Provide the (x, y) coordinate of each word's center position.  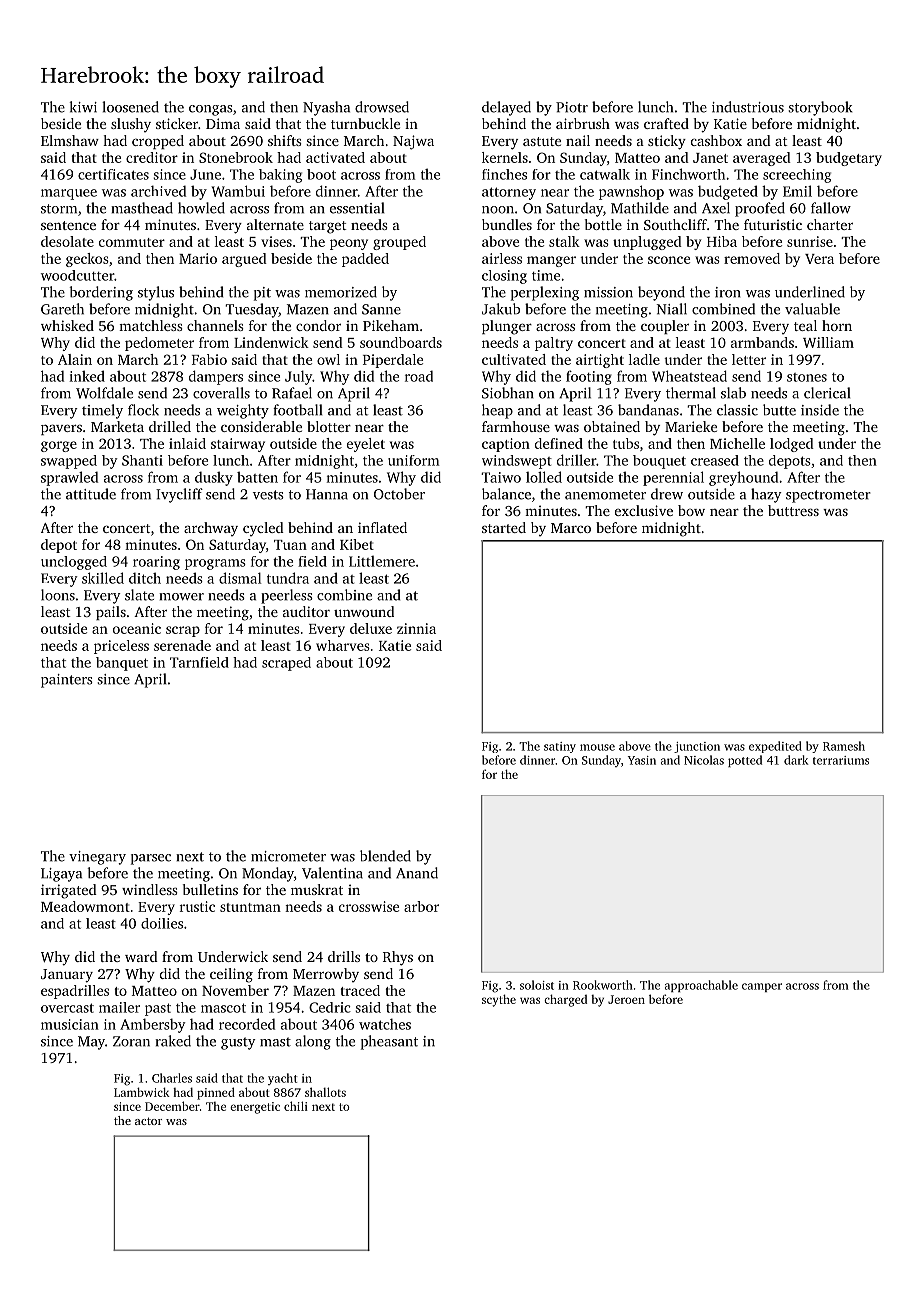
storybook (820, 108)
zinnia (416, 628)
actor (148, 1121)
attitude (91, 494)
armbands (762, 342)
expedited (775, 747)
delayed (506, 108)
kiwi (83, 107)
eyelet (366, 445)
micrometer (288, 856)
